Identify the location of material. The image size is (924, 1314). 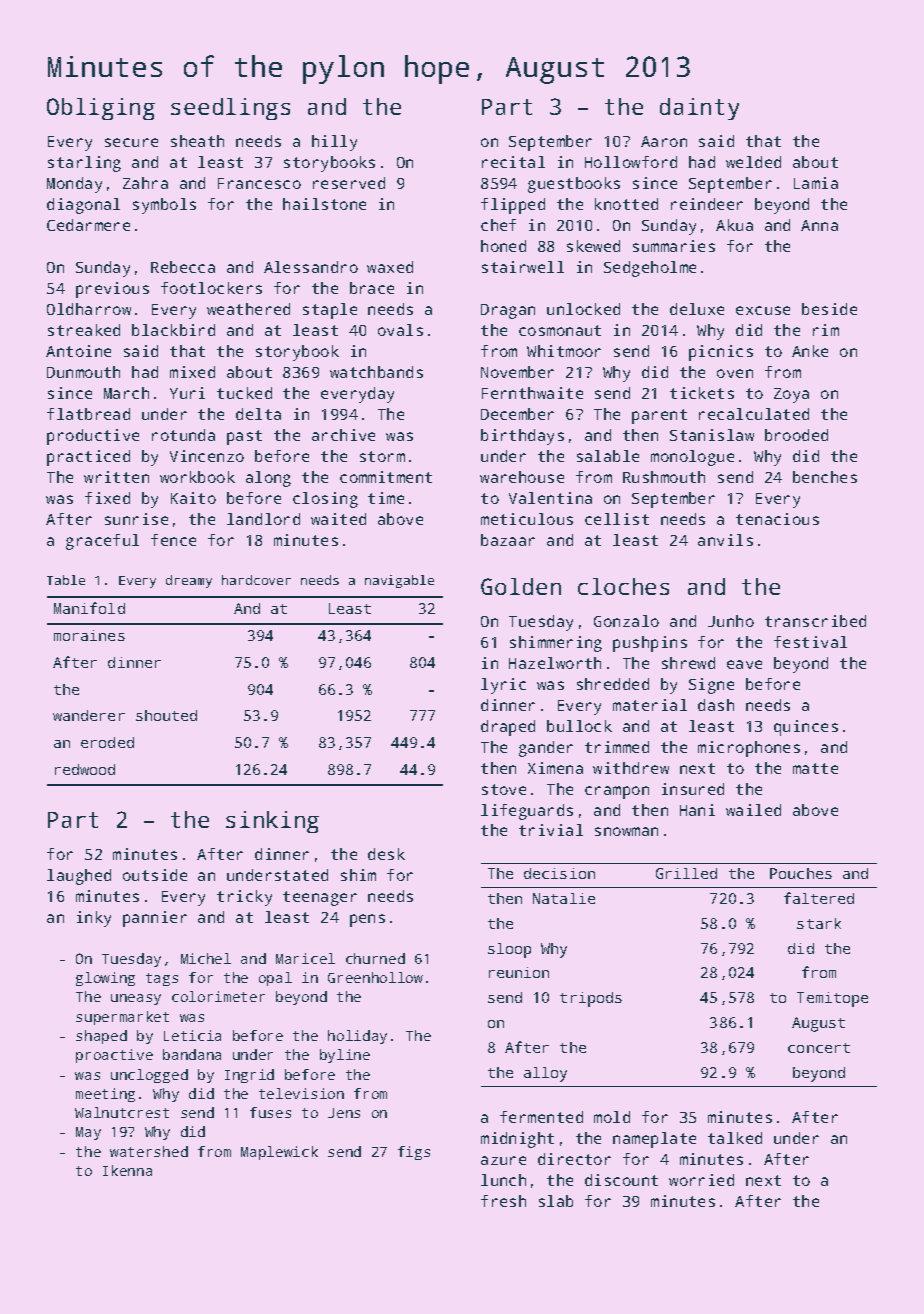
(650, 705).
